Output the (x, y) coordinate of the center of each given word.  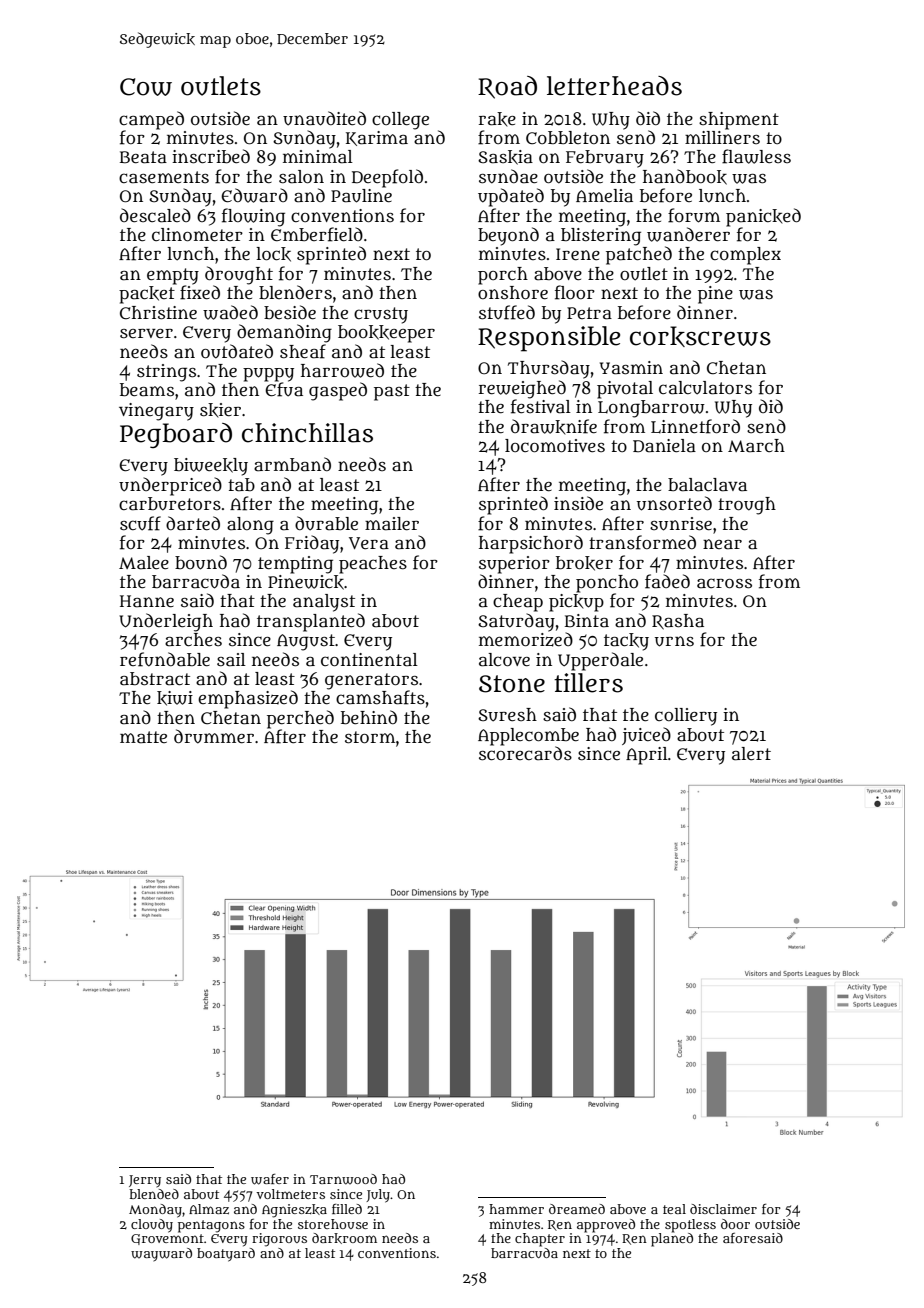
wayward (161, 1254)
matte (143, 737)
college (400, 121)
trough (747, 506)
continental (369, 660)
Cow (146, 87)
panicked (763, 217)
